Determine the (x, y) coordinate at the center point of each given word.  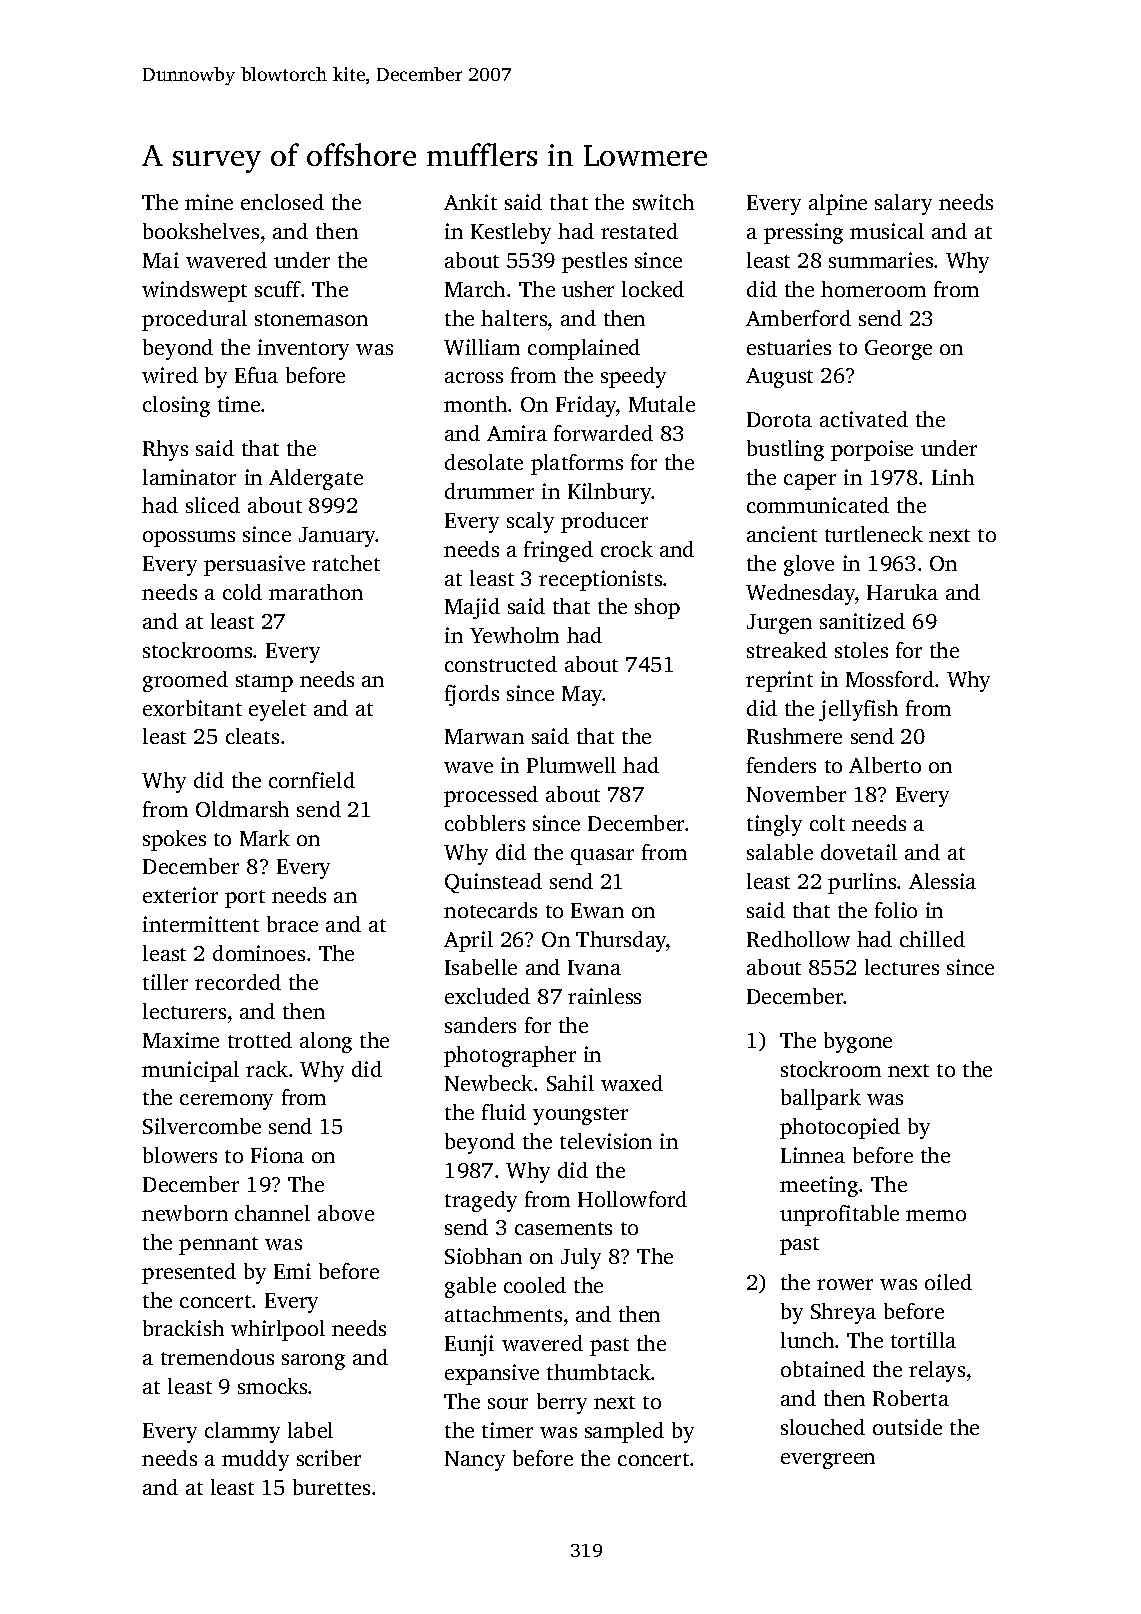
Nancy (475, 1461)
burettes (331, 1487)
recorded (238, 982)
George (898, 350)
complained (584, 349)
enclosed (282, 202)
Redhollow (798, 939)
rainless (604, 996)
